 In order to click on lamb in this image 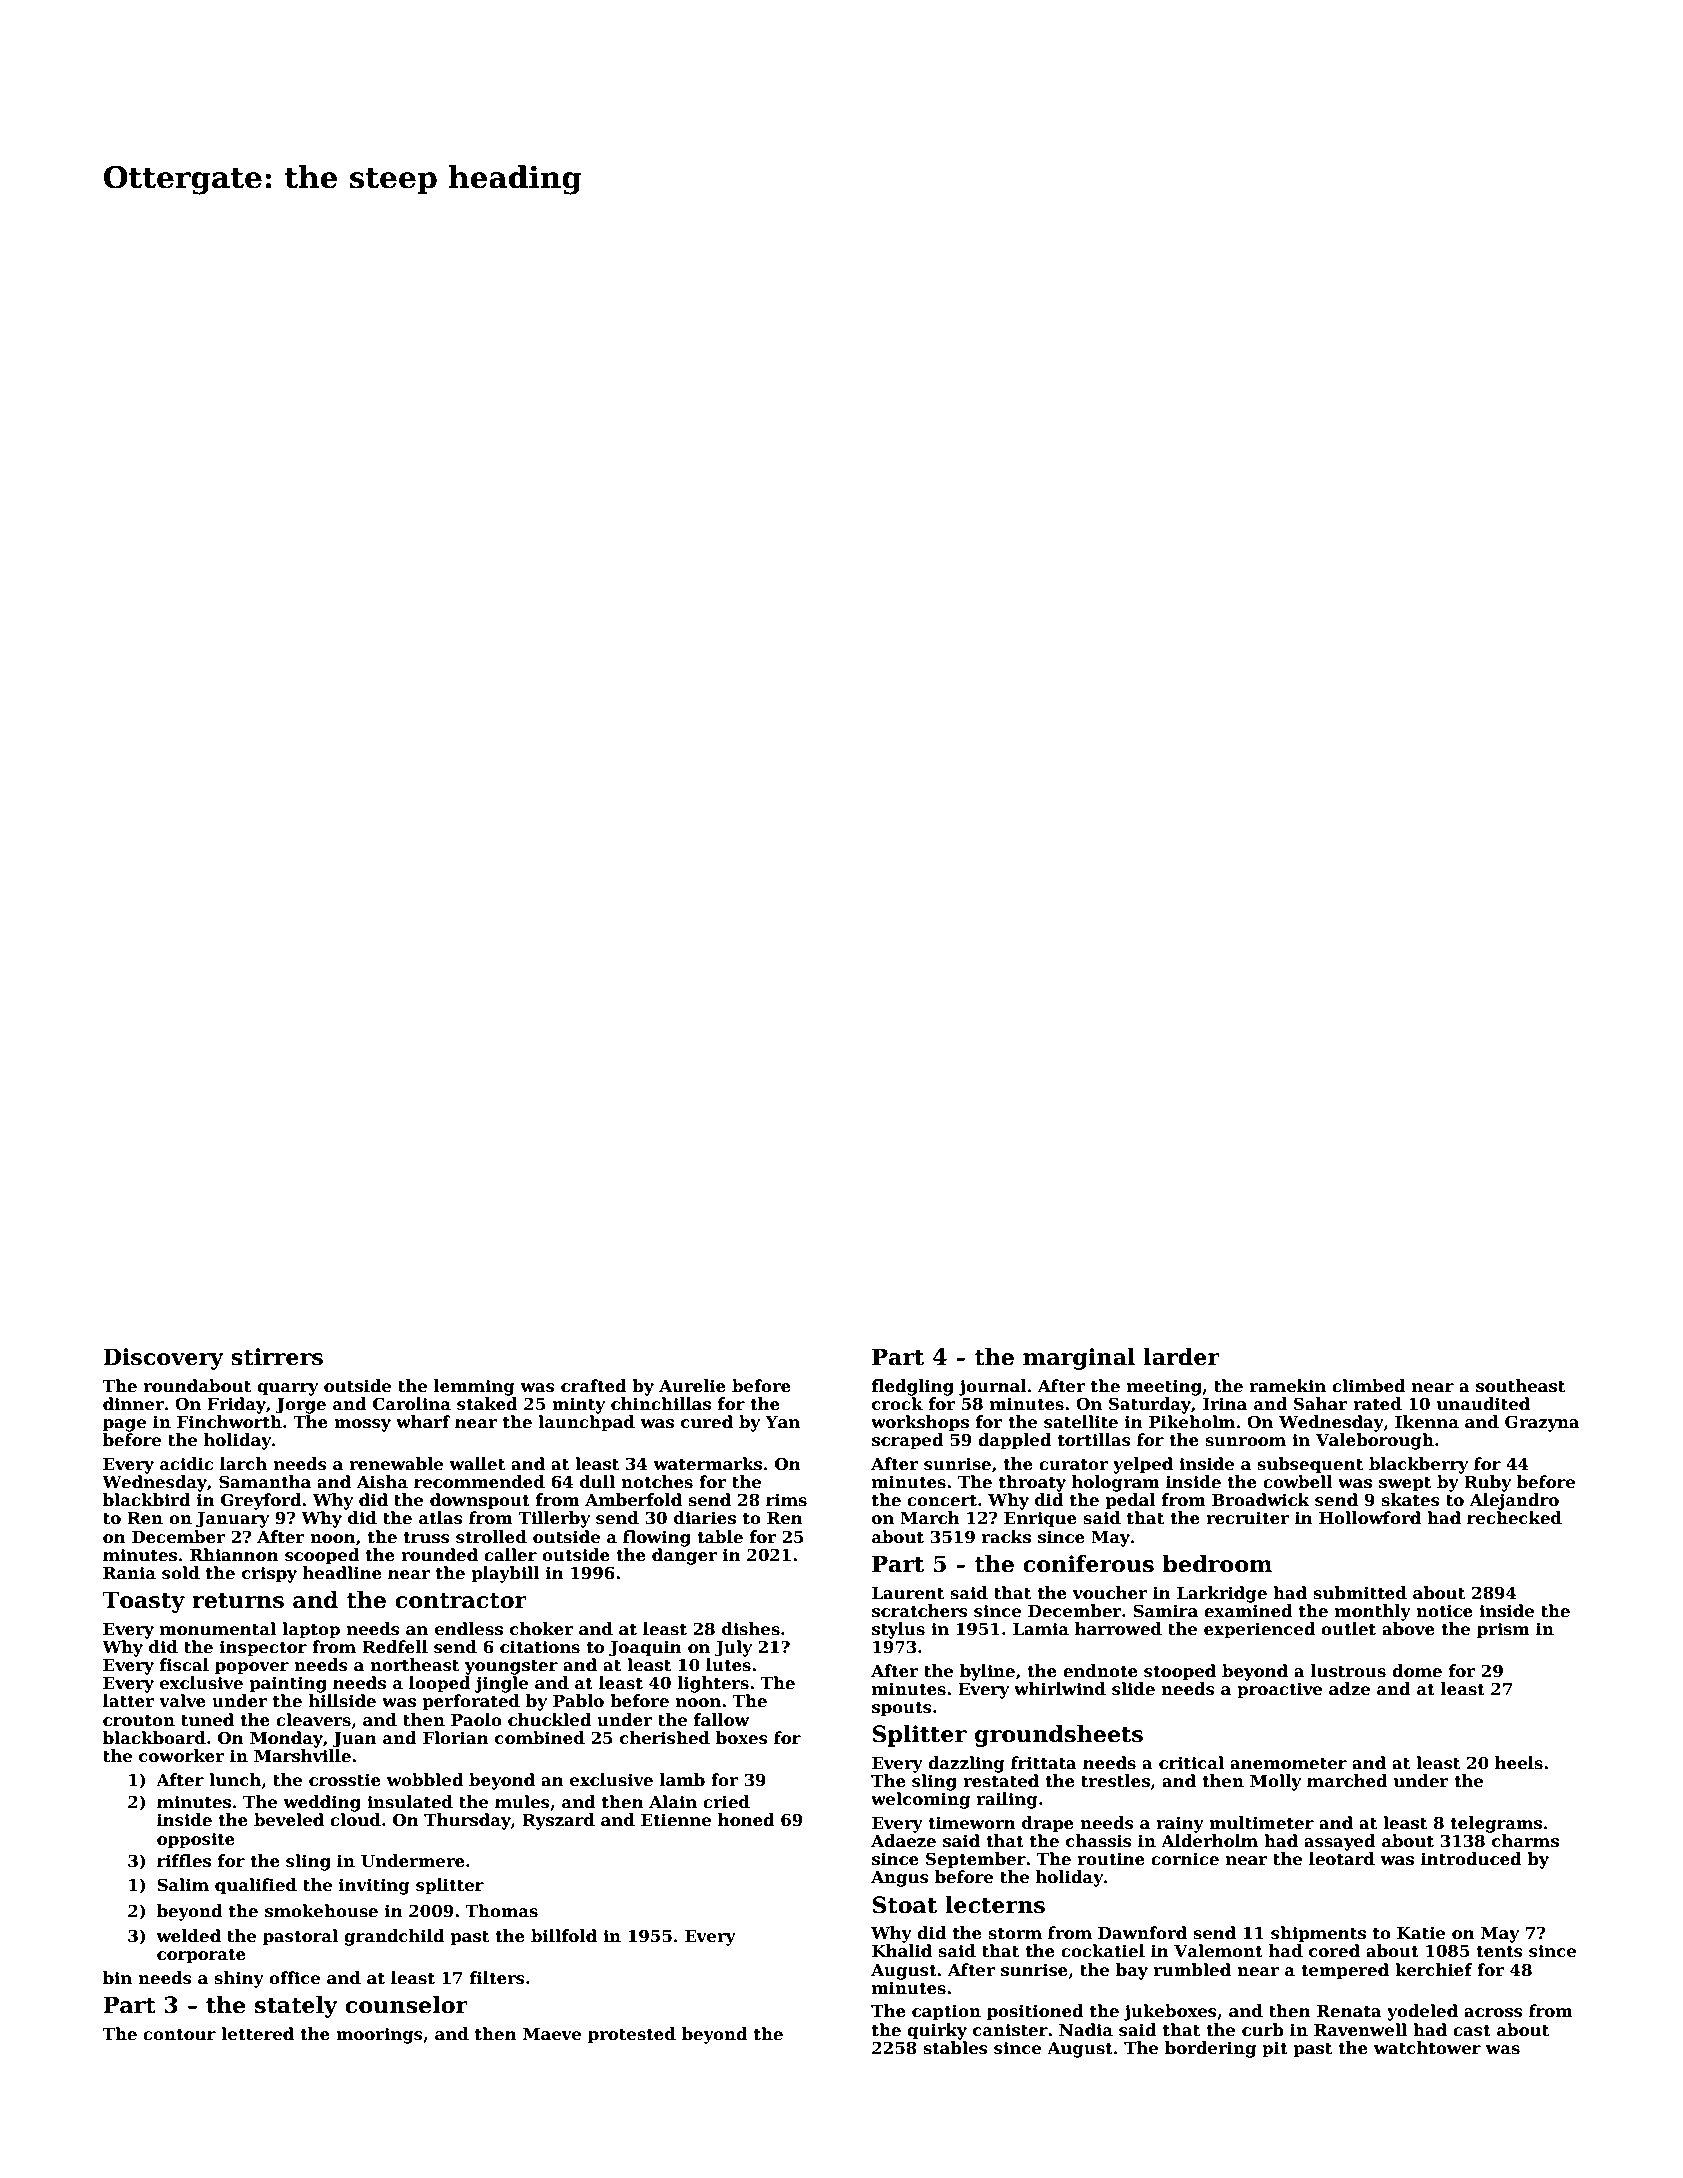, I will do `click(682, 1780)`.
